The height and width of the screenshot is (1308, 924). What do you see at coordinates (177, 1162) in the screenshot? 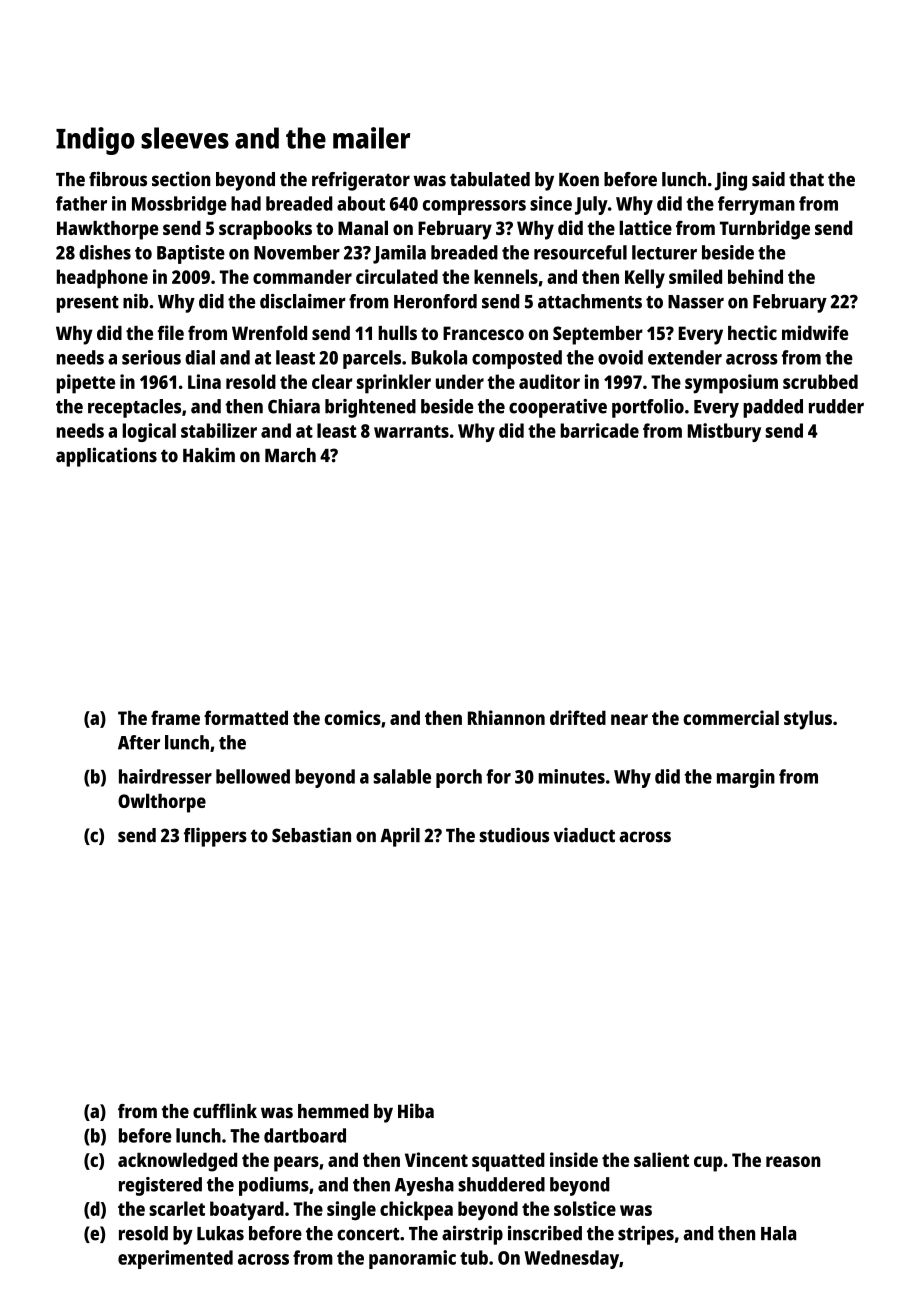
I see `acknowledged` at bounding box center [177, 1162].
